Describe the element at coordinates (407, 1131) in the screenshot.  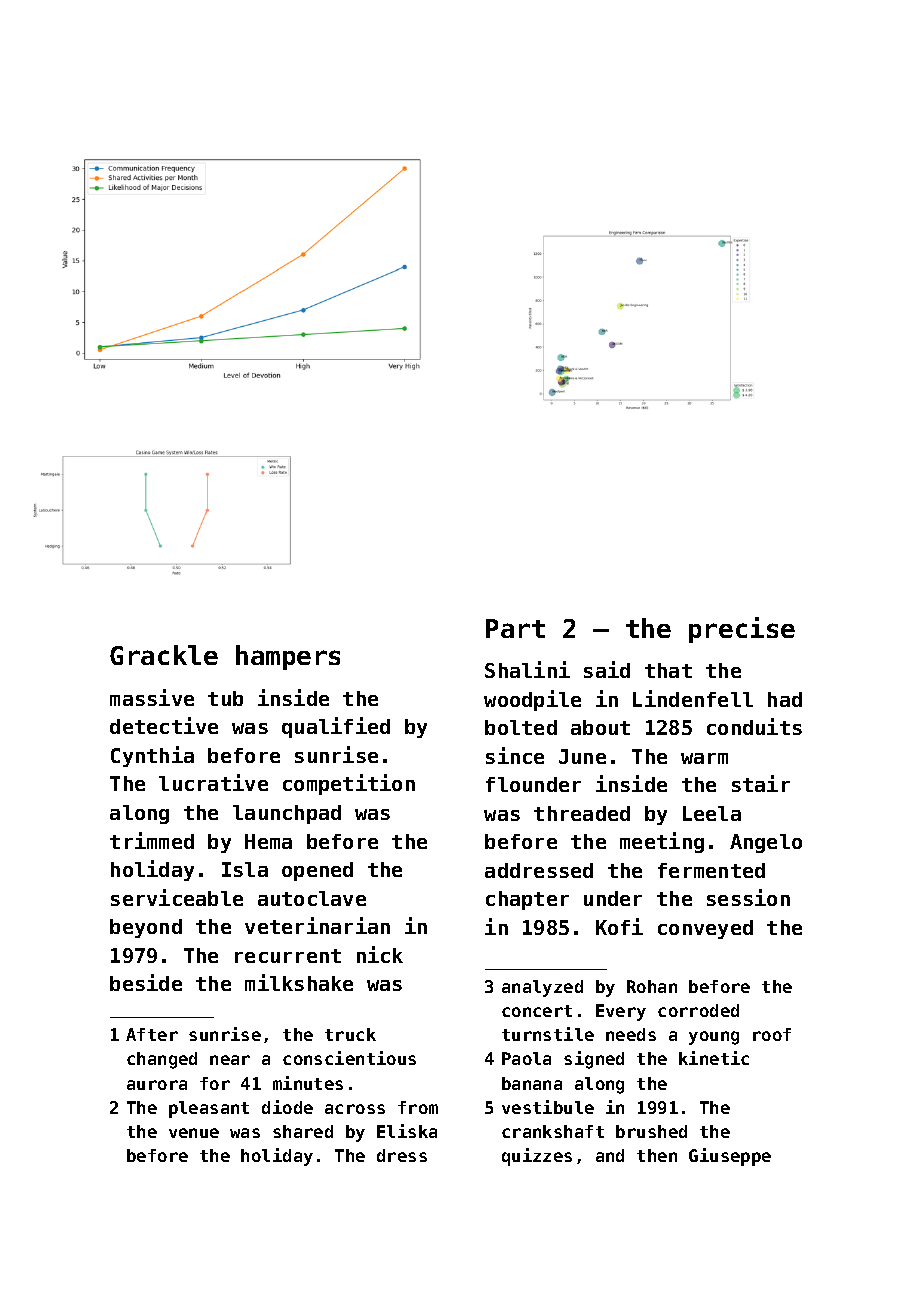
I see `Eliska` at that location.
